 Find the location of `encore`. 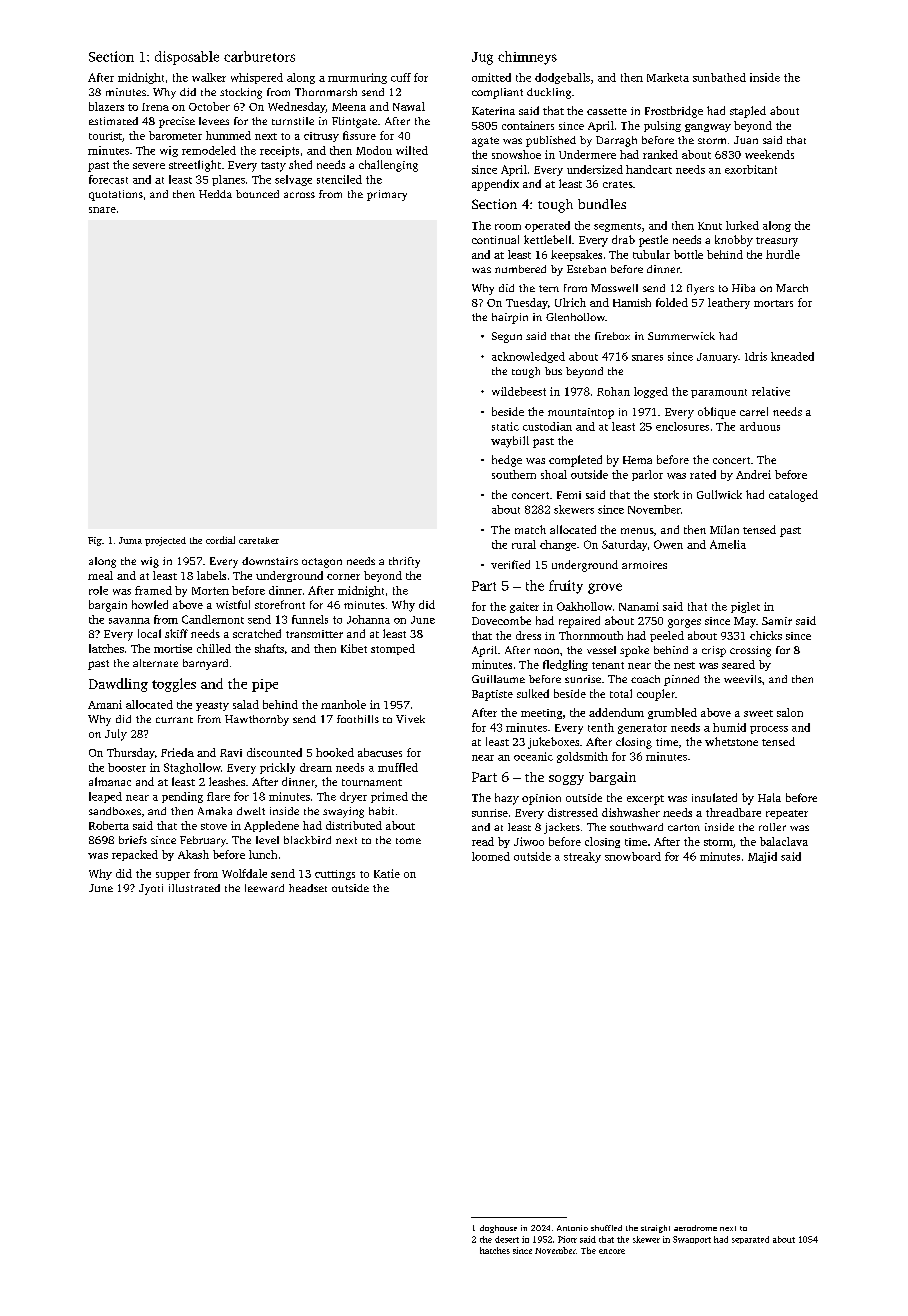

encore is located at coordinates (612, 1251).
